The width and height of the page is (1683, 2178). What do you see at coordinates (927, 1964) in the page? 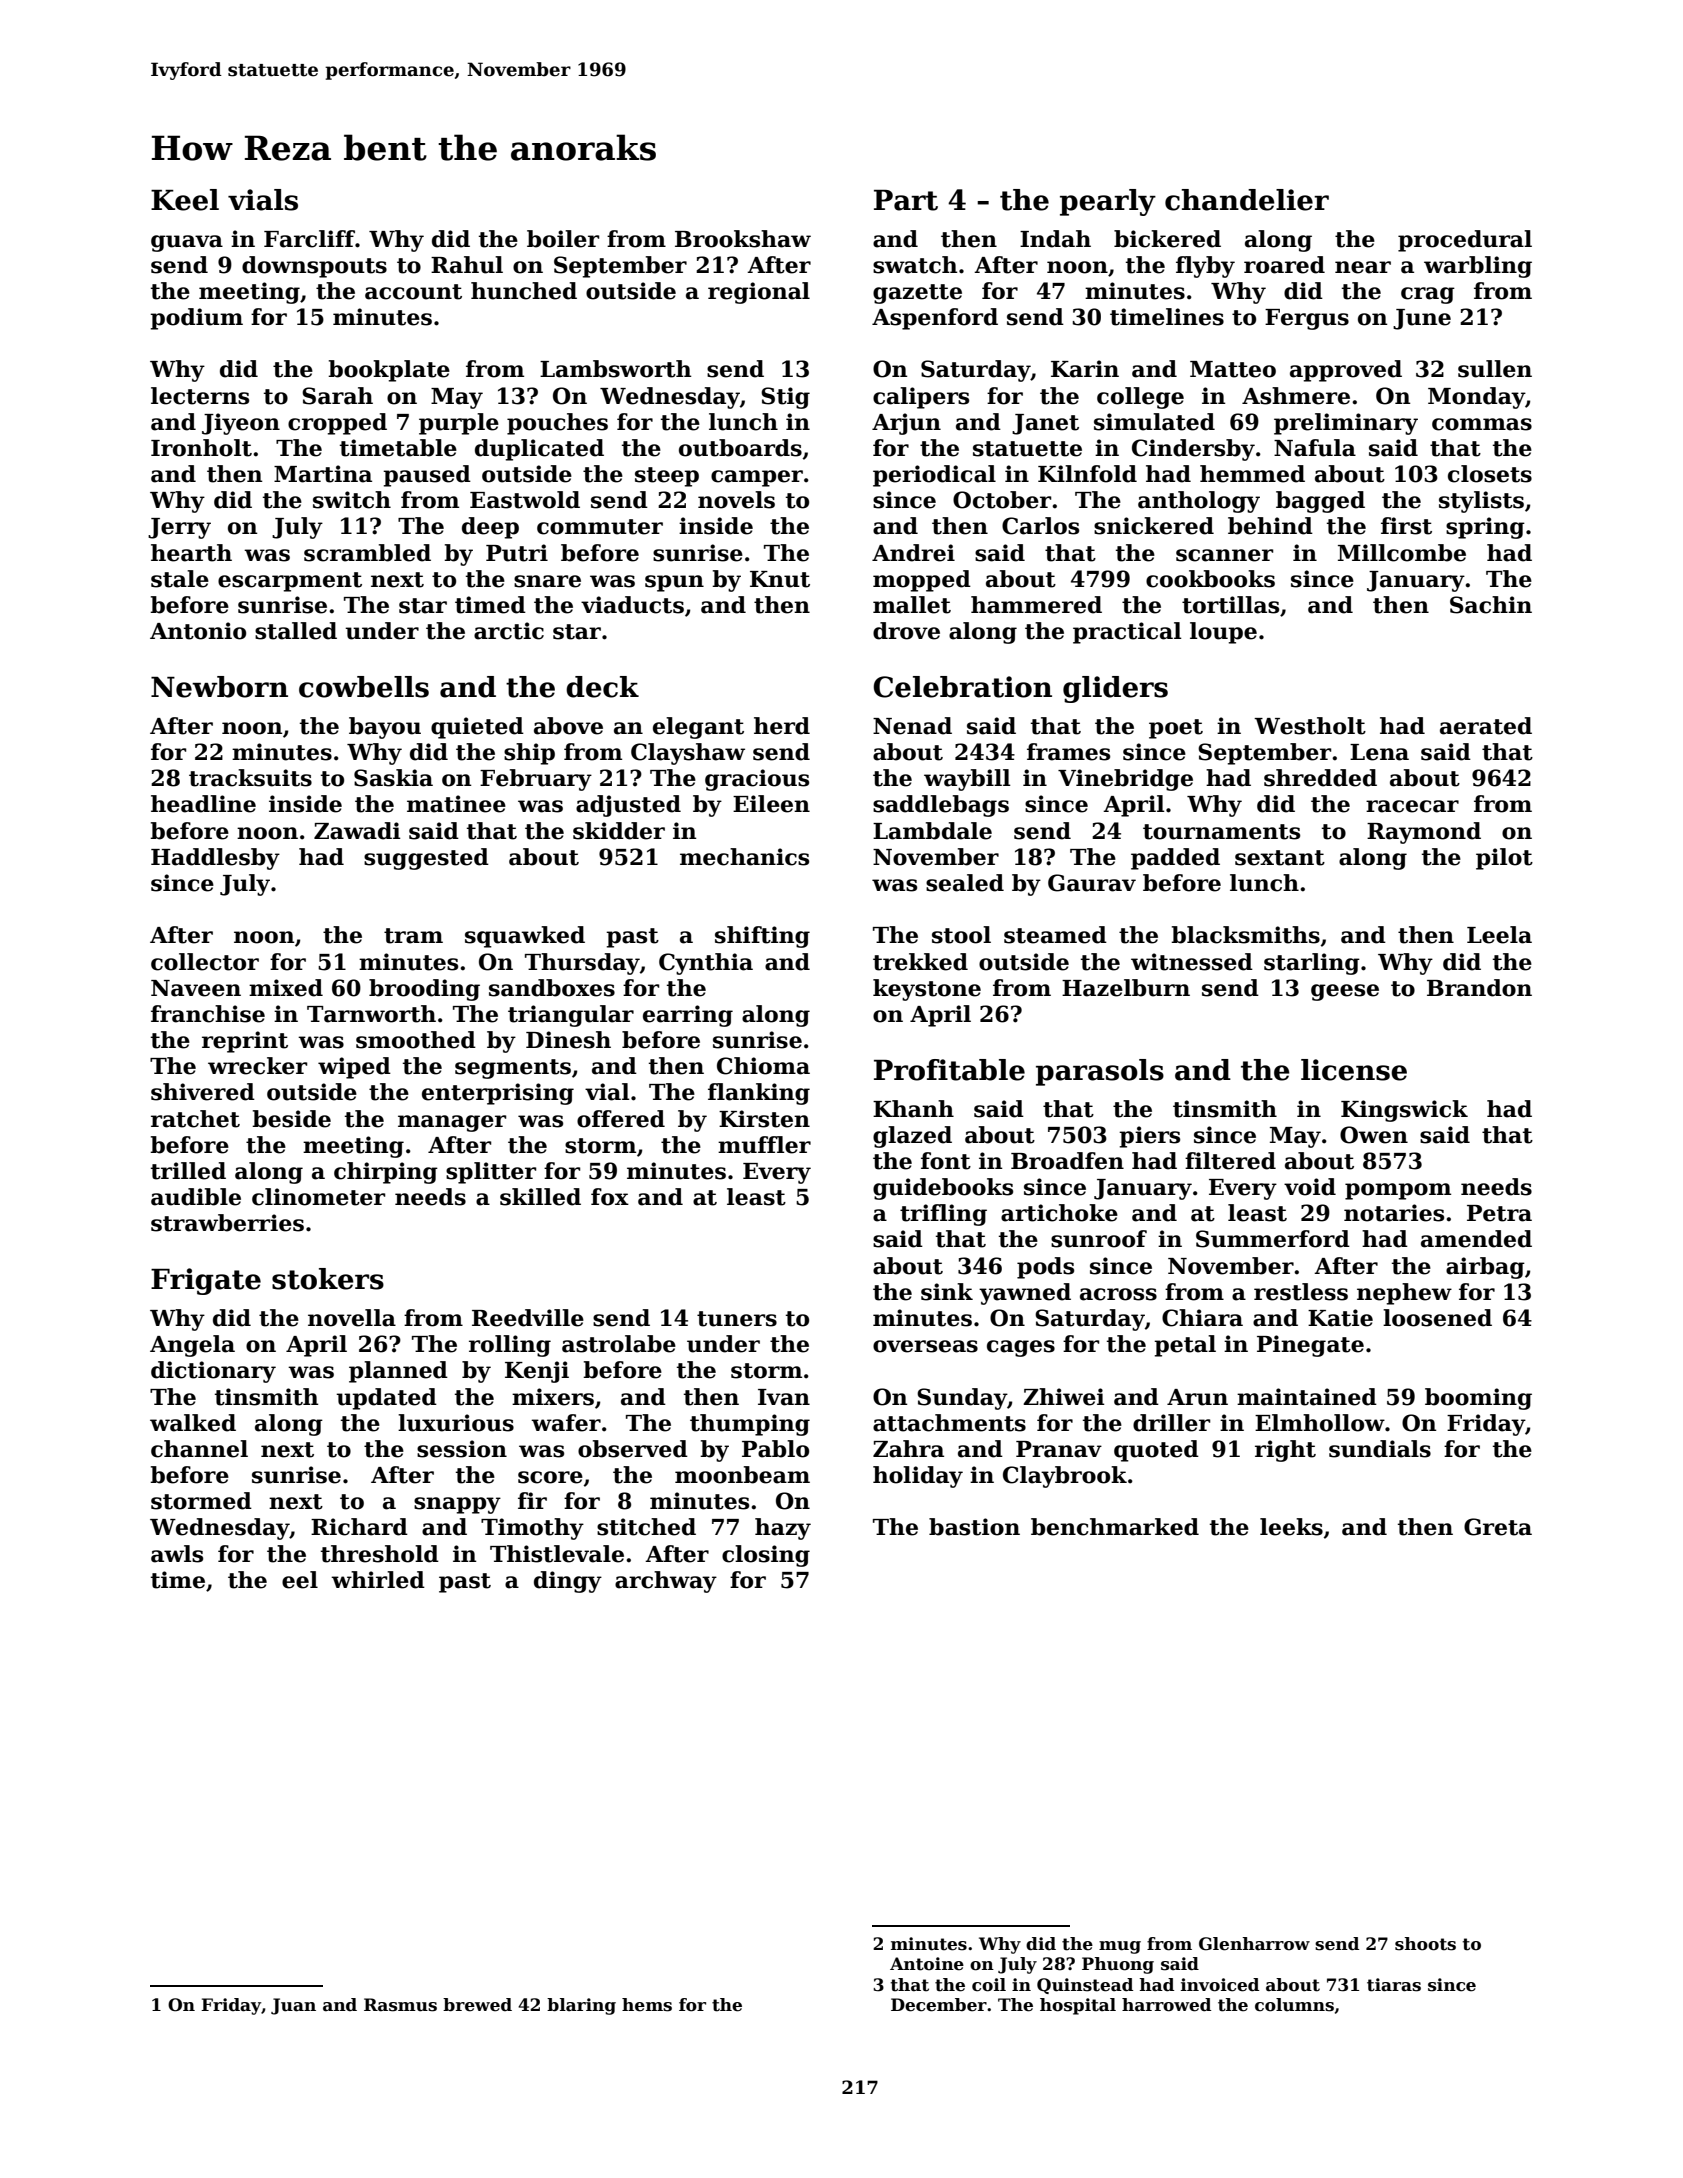
I see `Antoine` at bounding box center [927, 1964].
